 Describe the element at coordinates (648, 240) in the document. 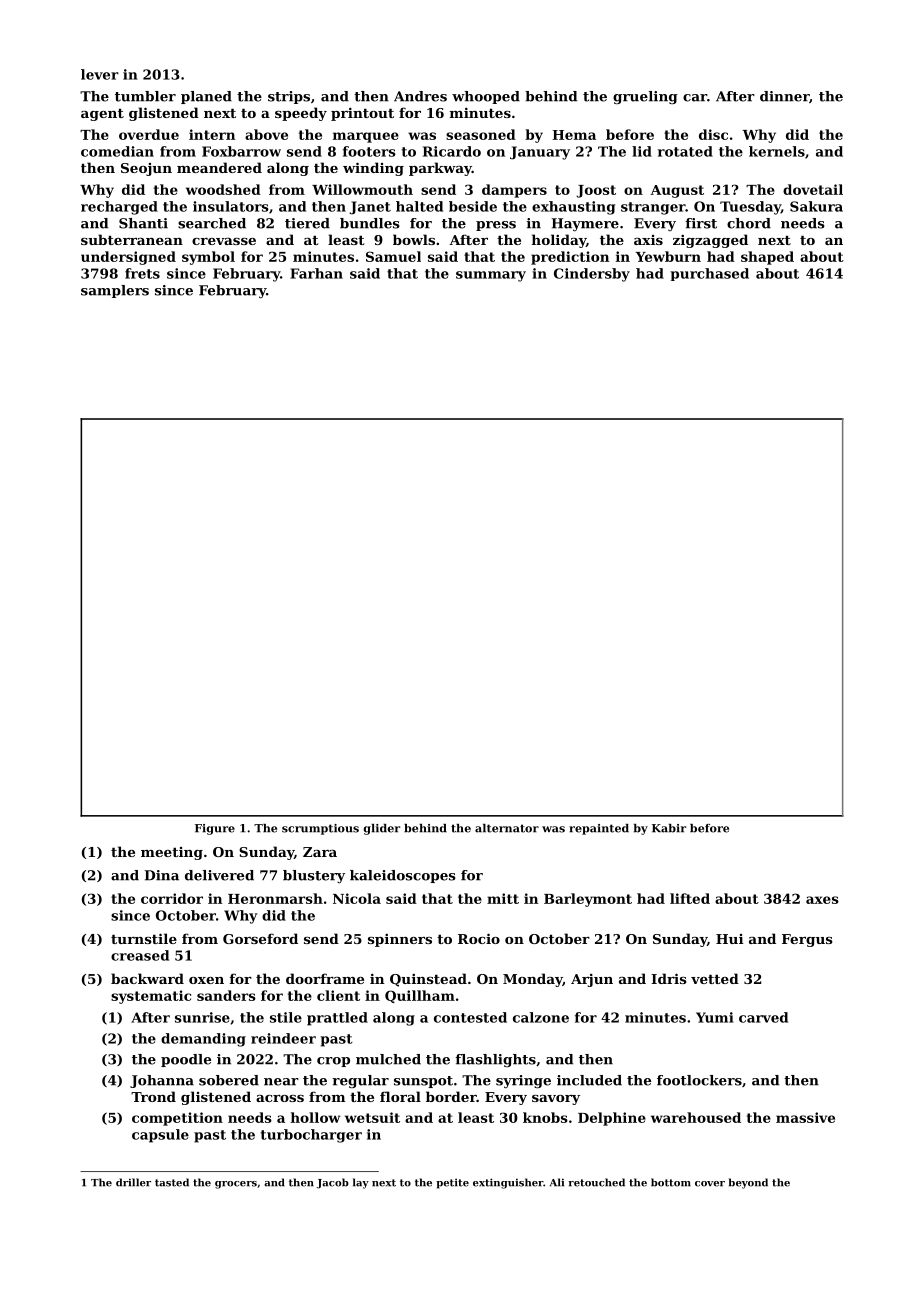

I see `axis` at that location.
